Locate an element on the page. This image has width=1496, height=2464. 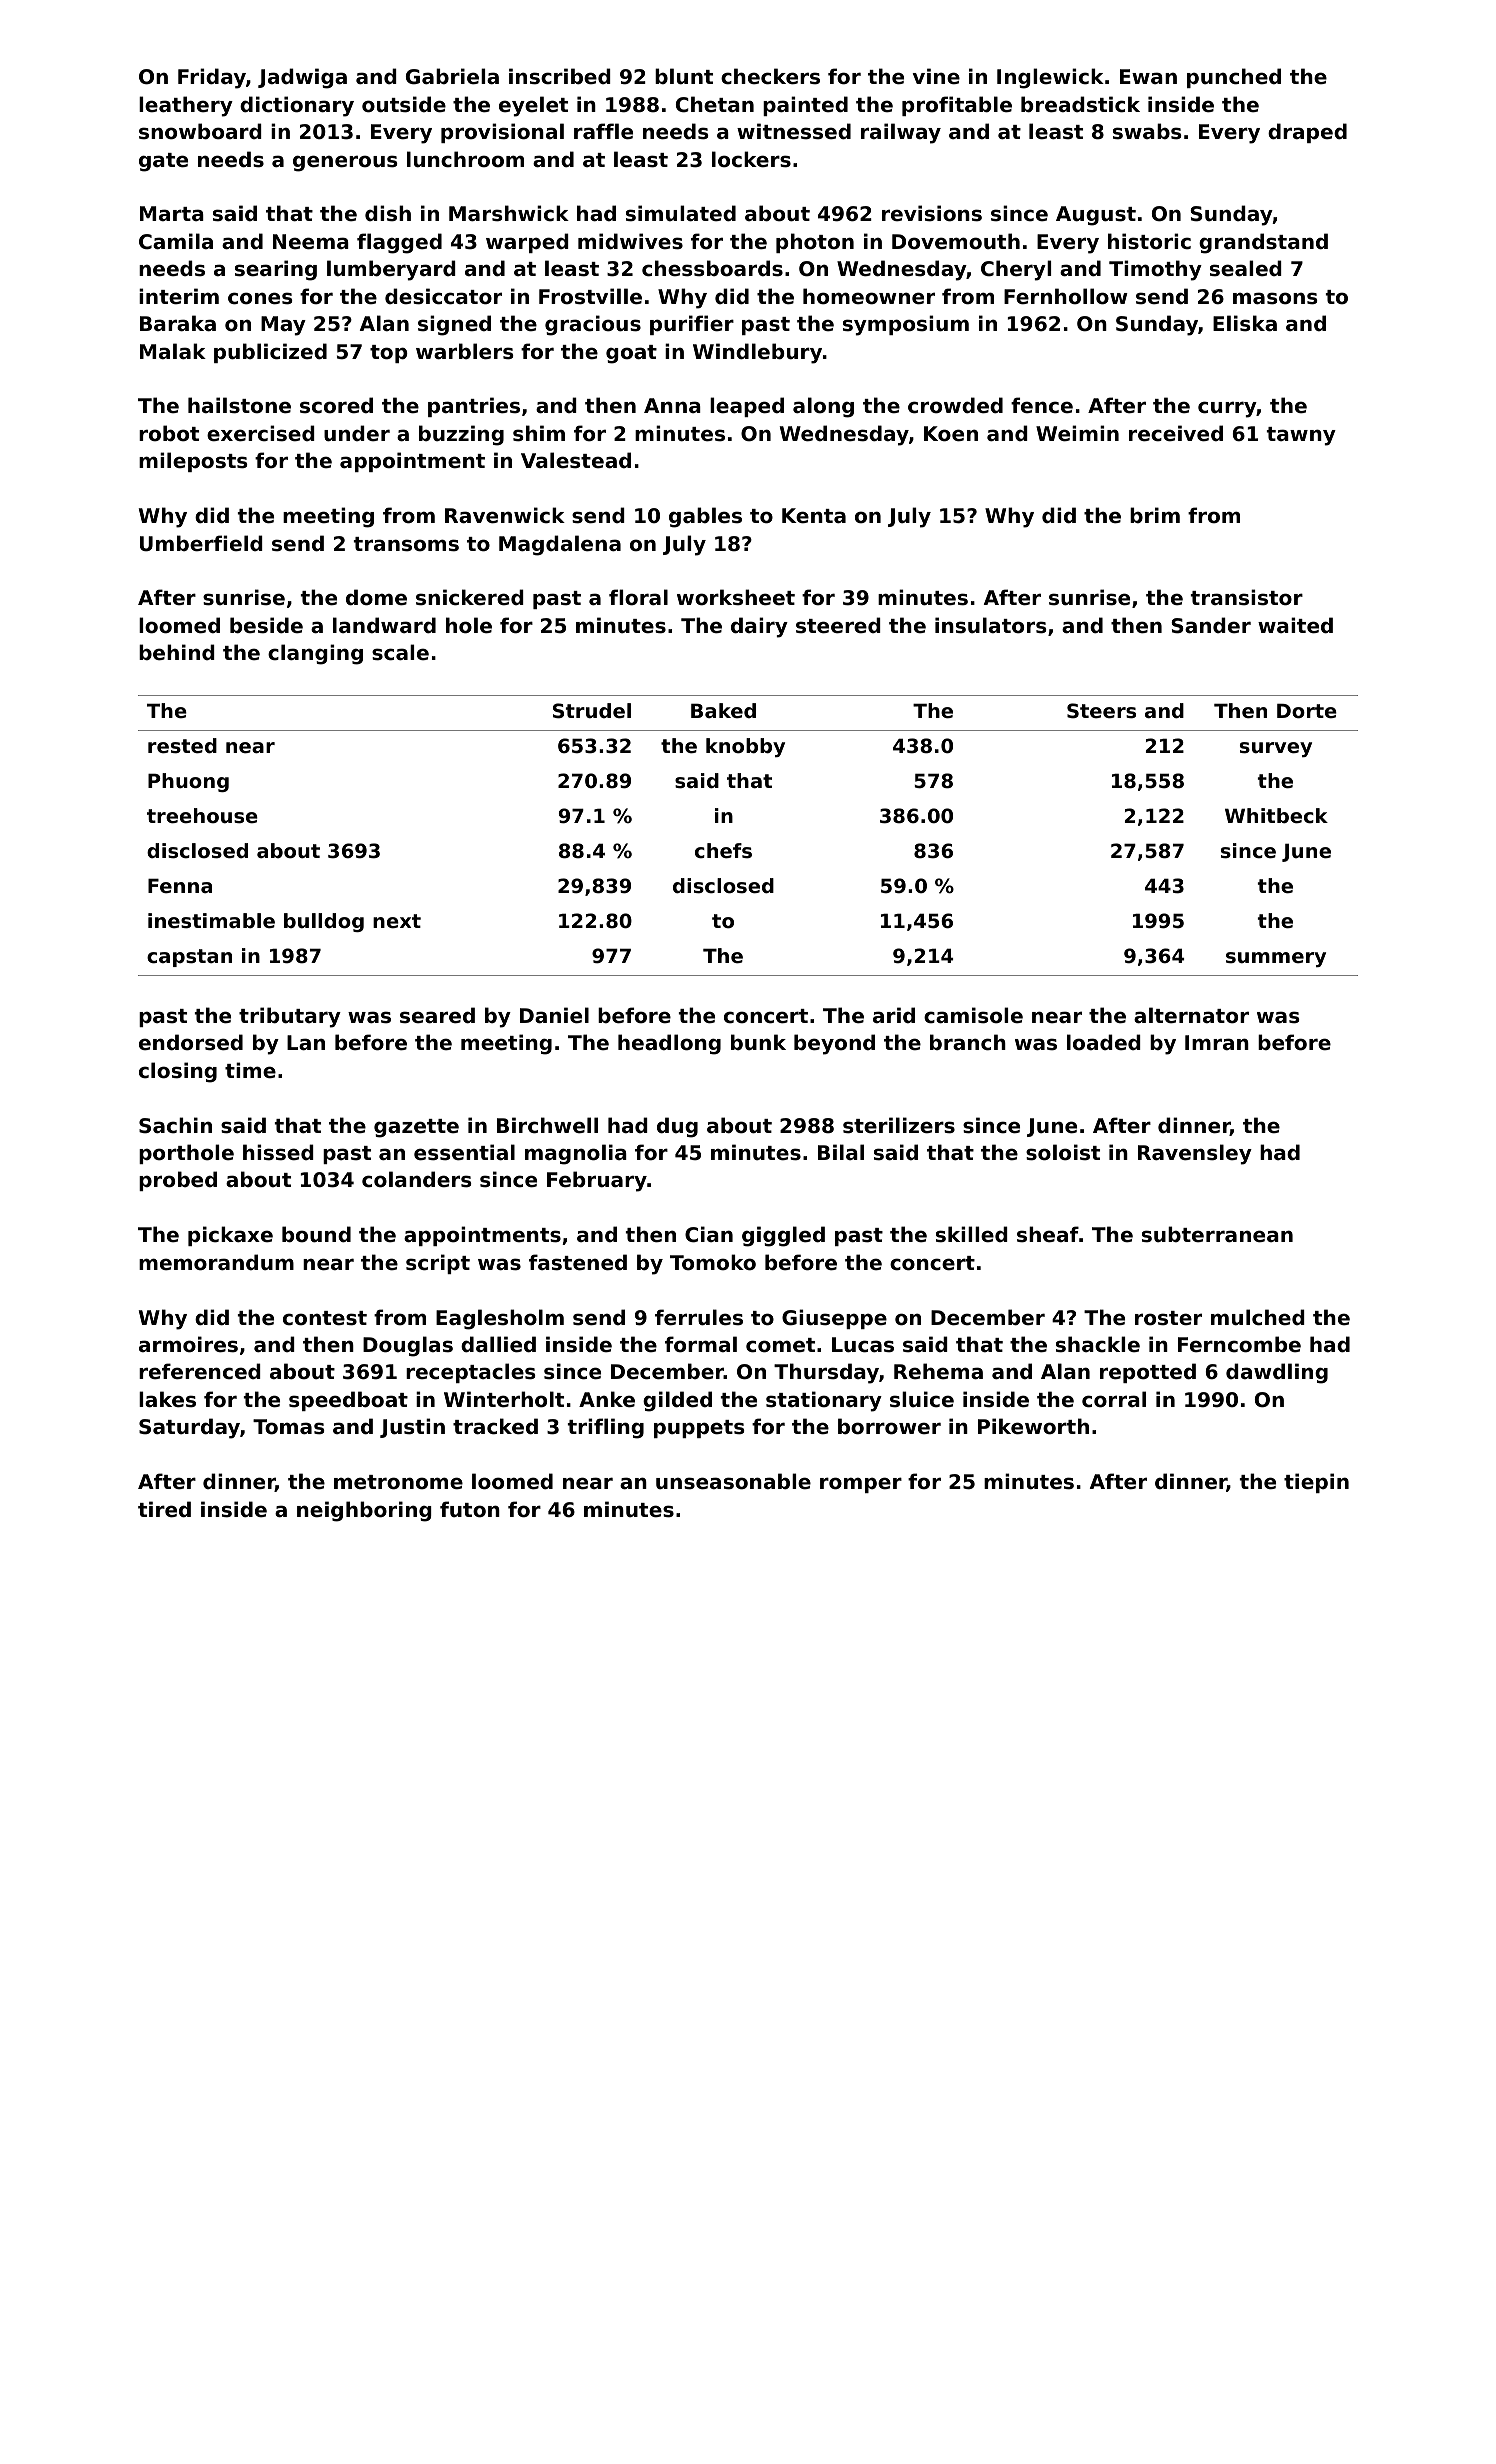
loaded is located at coordinates (1104, 1042).
